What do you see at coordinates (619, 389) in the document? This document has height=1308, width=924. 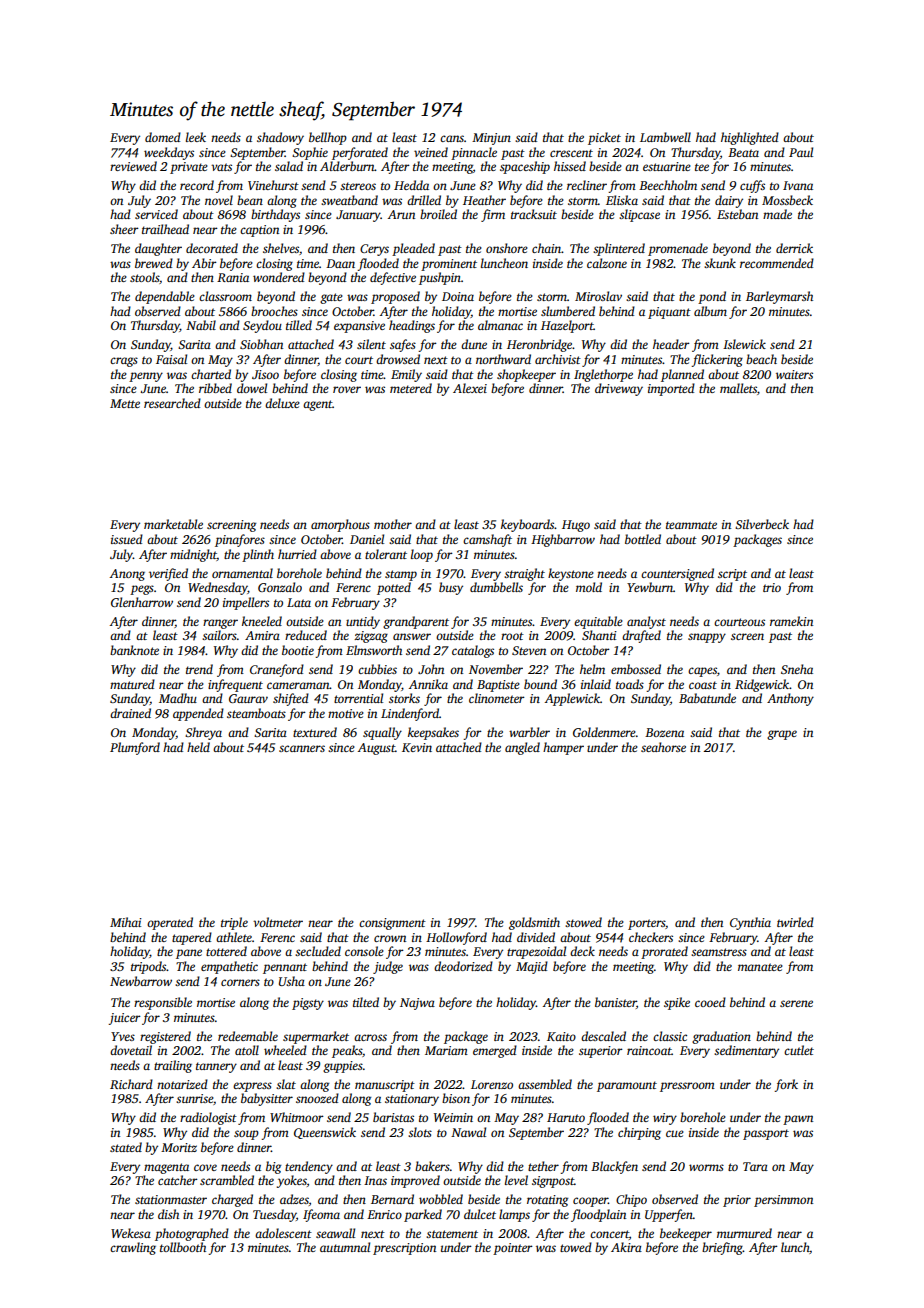 I see `driveway` at bounding box center [619, 389].
